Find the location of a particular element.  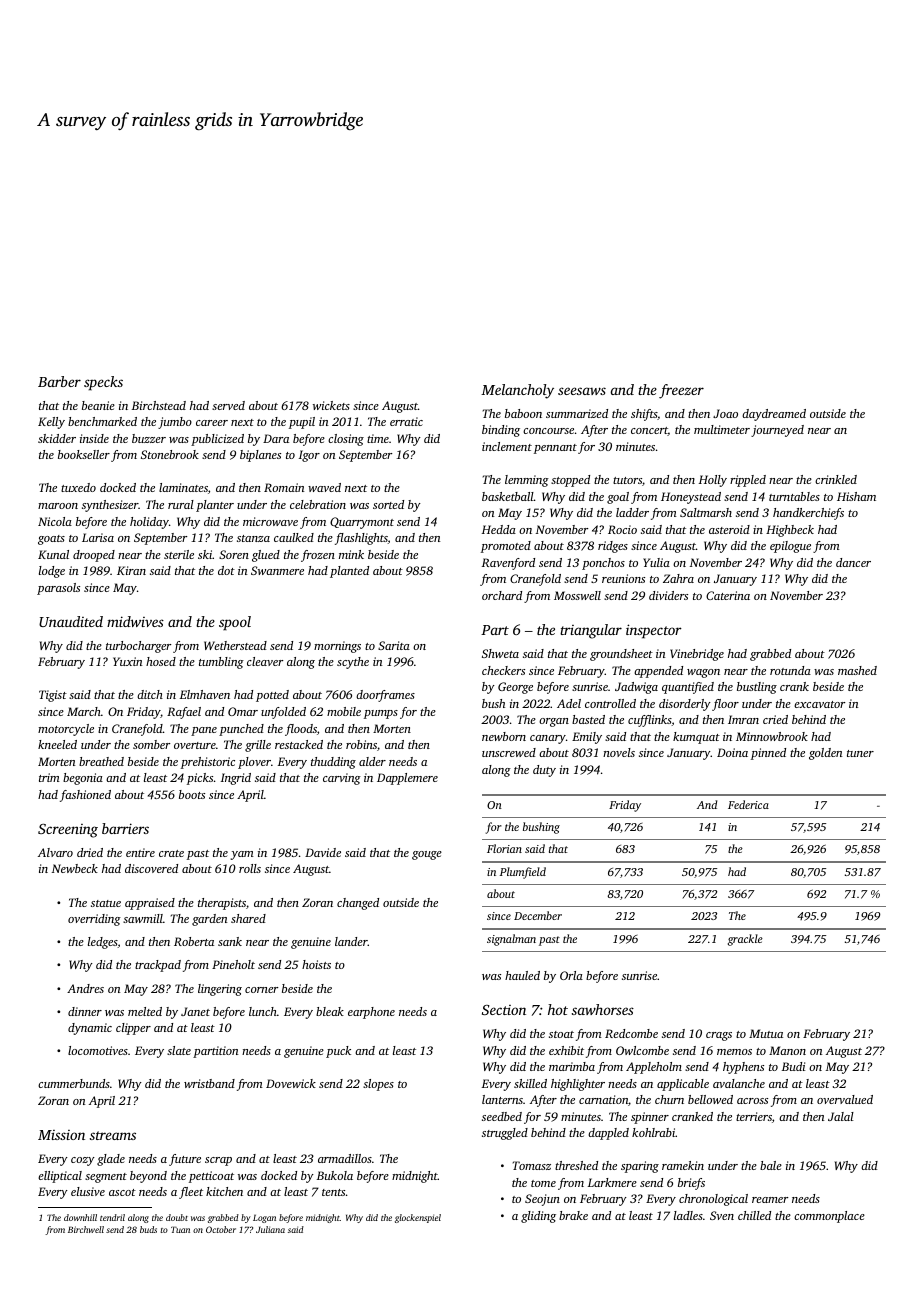

overvalued is located at coordinates (845, 1099).
